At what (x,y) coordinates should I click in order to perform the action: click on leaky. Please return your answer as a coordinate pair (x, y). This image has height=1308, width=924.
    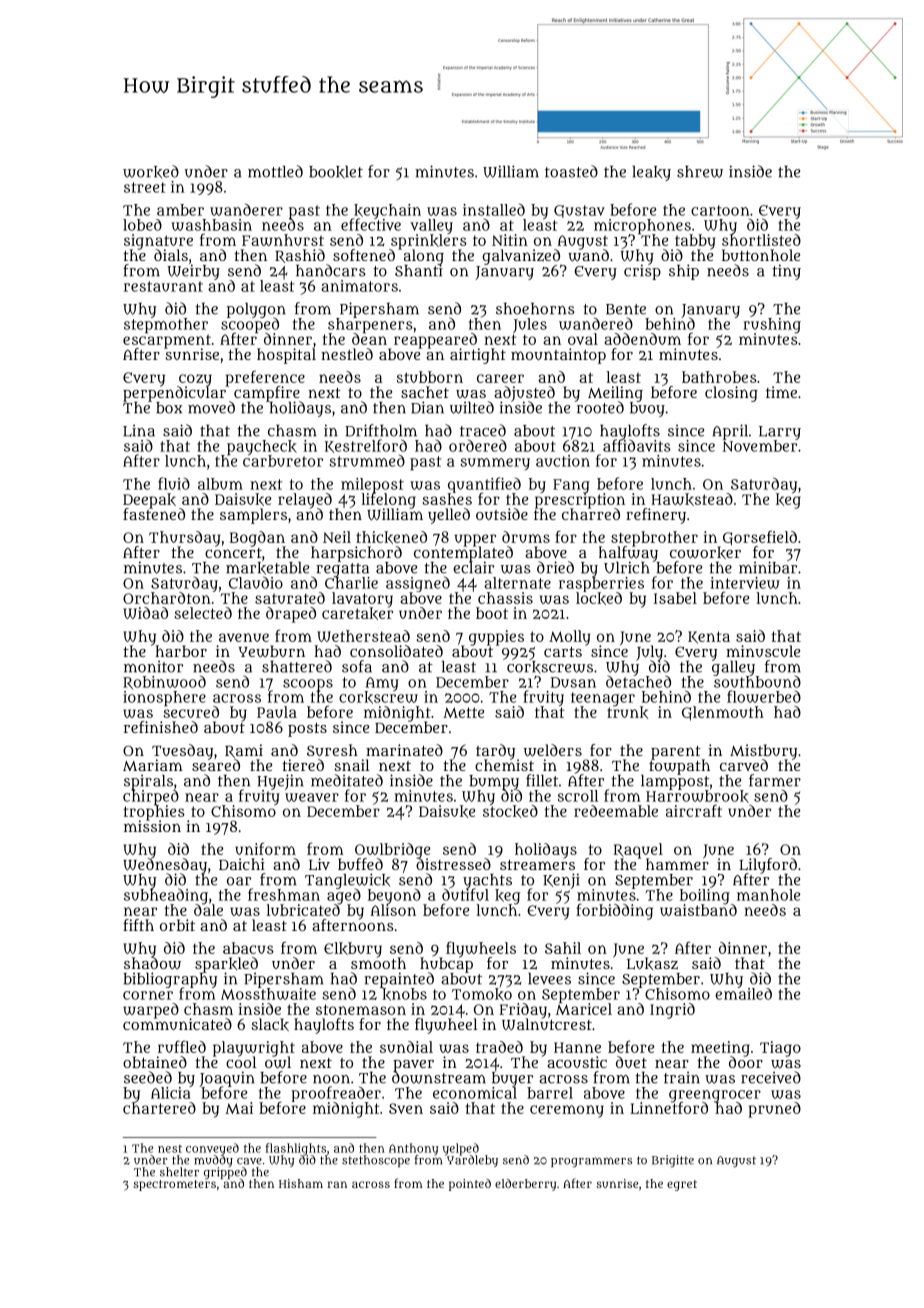
    Looking at the image, I should click on (652, 173).
